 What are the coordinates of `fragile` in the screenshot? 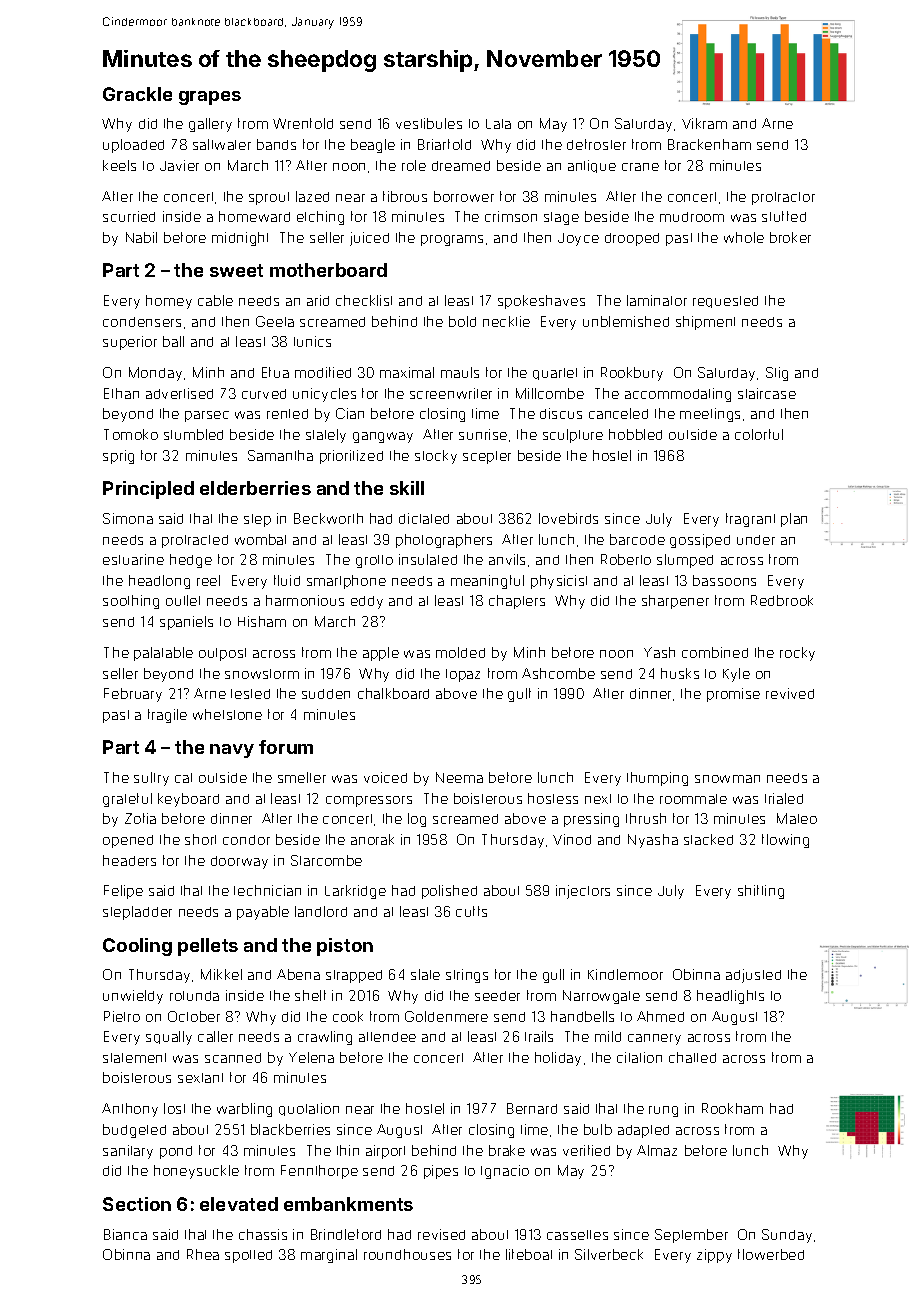 It's located at (167, 716).
